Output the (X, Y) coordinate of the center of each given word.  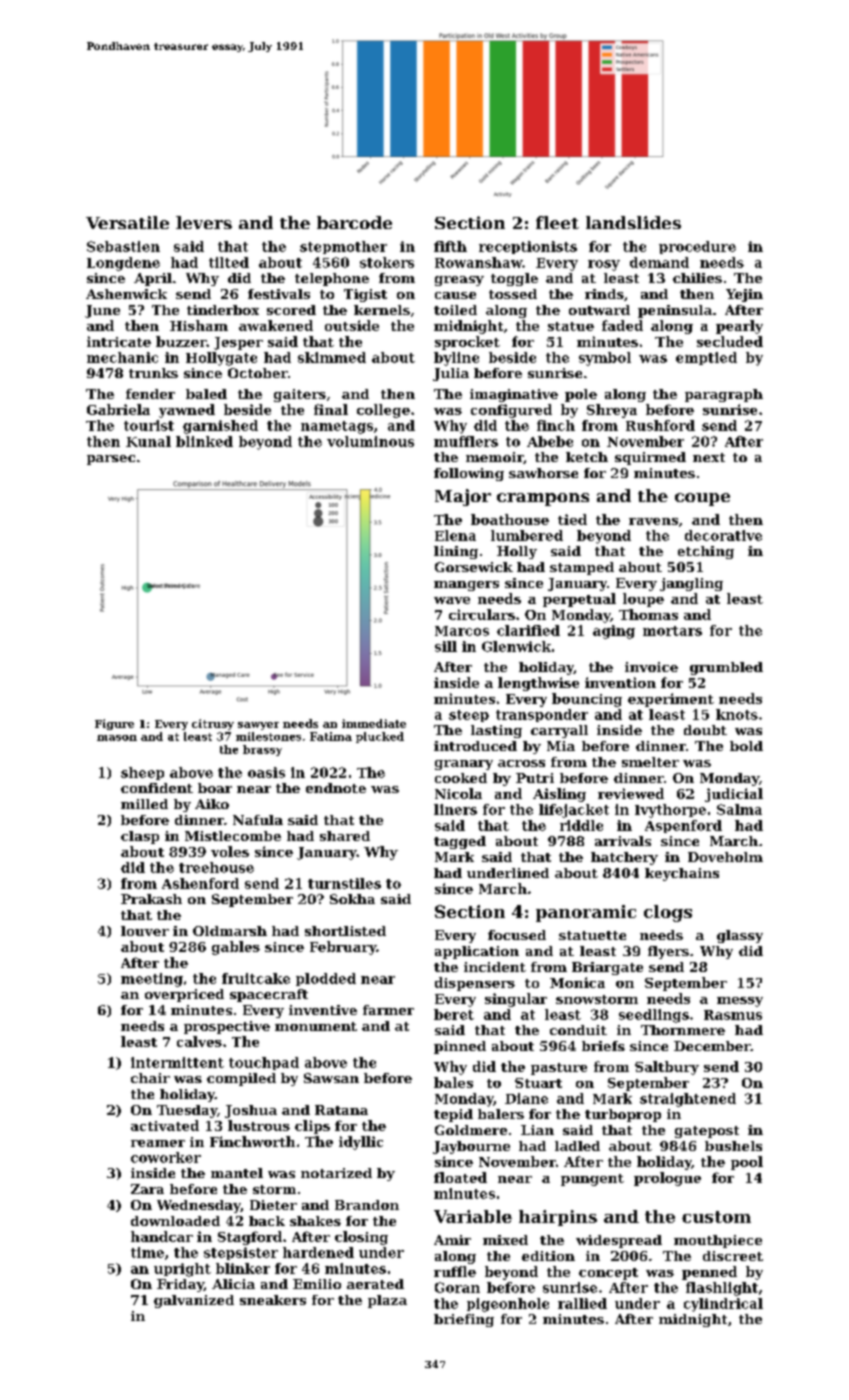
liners (455, 809)
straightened (688, 1100)
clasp (140, 837)
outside (352, 325)
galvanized (194, 1301)
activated (165, 1125)
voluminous (370, 441)
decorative (723, 535)
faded (622, 325)
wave (452, 600)
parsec (111, 460)
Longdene (123, 264)
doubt (705, 730)
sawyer (258, 726)
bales (453, 1082)
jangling (691, 584)
